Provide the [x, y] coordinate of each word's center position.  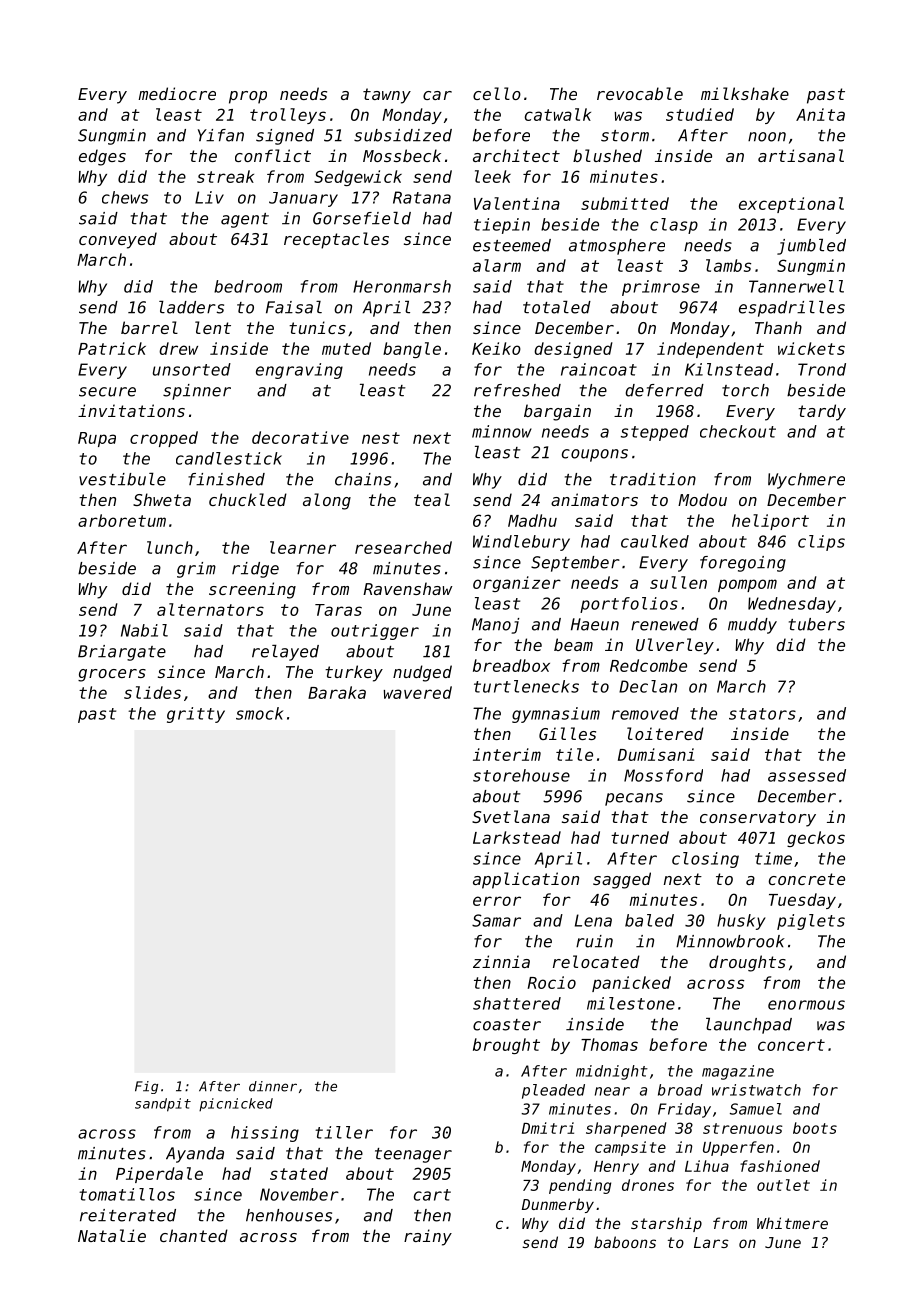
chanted [194, 1235]
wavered [418, 692]
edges [102, 157]
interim [507, 754]
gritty [196, 715]
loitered [665, 733]
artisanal [801, 155]
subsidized [403, 135]
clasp [674, 226]
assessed [807, 775]
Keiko [496, 348]
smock [259, 713]
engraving [299, 371]
